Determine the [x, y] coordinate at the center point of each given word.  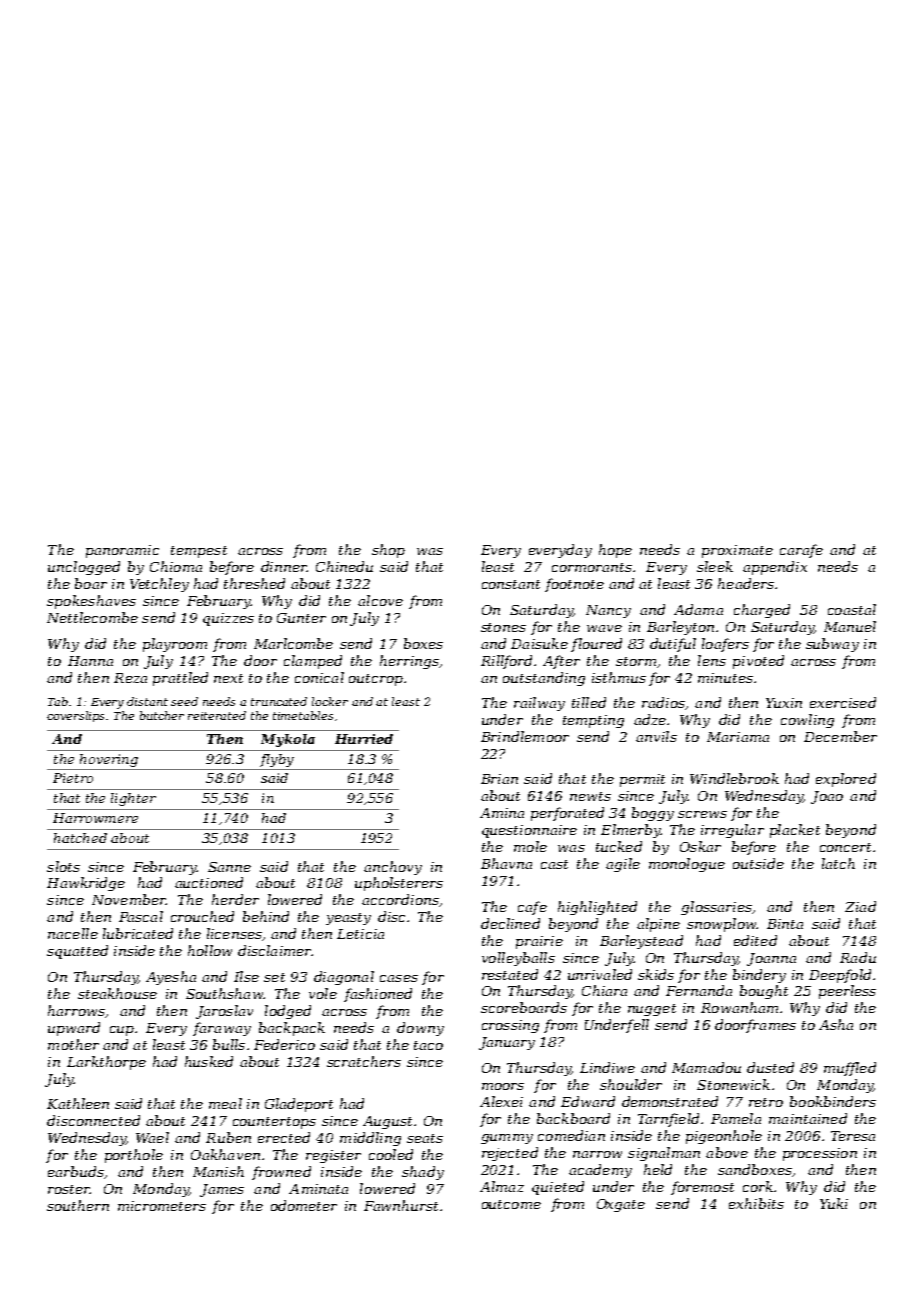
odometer [304, 1205]
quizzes [228, 619]
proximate [737, 551]
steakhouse [117, 993]
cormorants [592, 567]
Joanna [771, 959]
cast [554, 864]
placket [795, 831]
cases [399, 978]
